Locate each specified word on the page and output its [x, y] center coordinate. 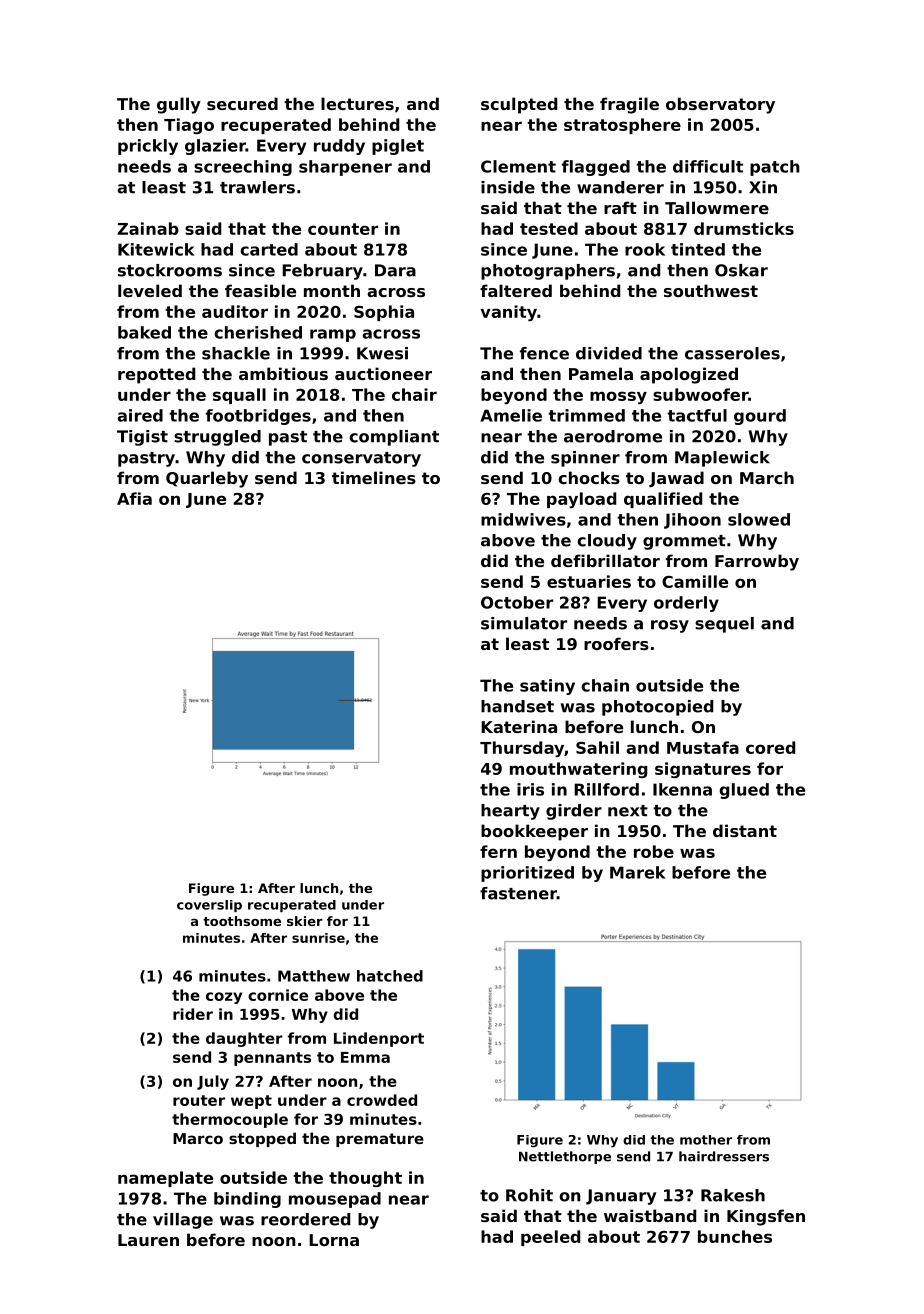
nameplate [165, 1179]
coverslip [209, 906]
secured [242, 103]
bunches [735, 1236]
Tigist [142, 438]
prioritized [527, 874]
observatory [720, 105]
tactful [697, 415]
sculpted [519, 105]
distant [745, 830]
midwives [523, 519]
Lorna [334, 1240]
